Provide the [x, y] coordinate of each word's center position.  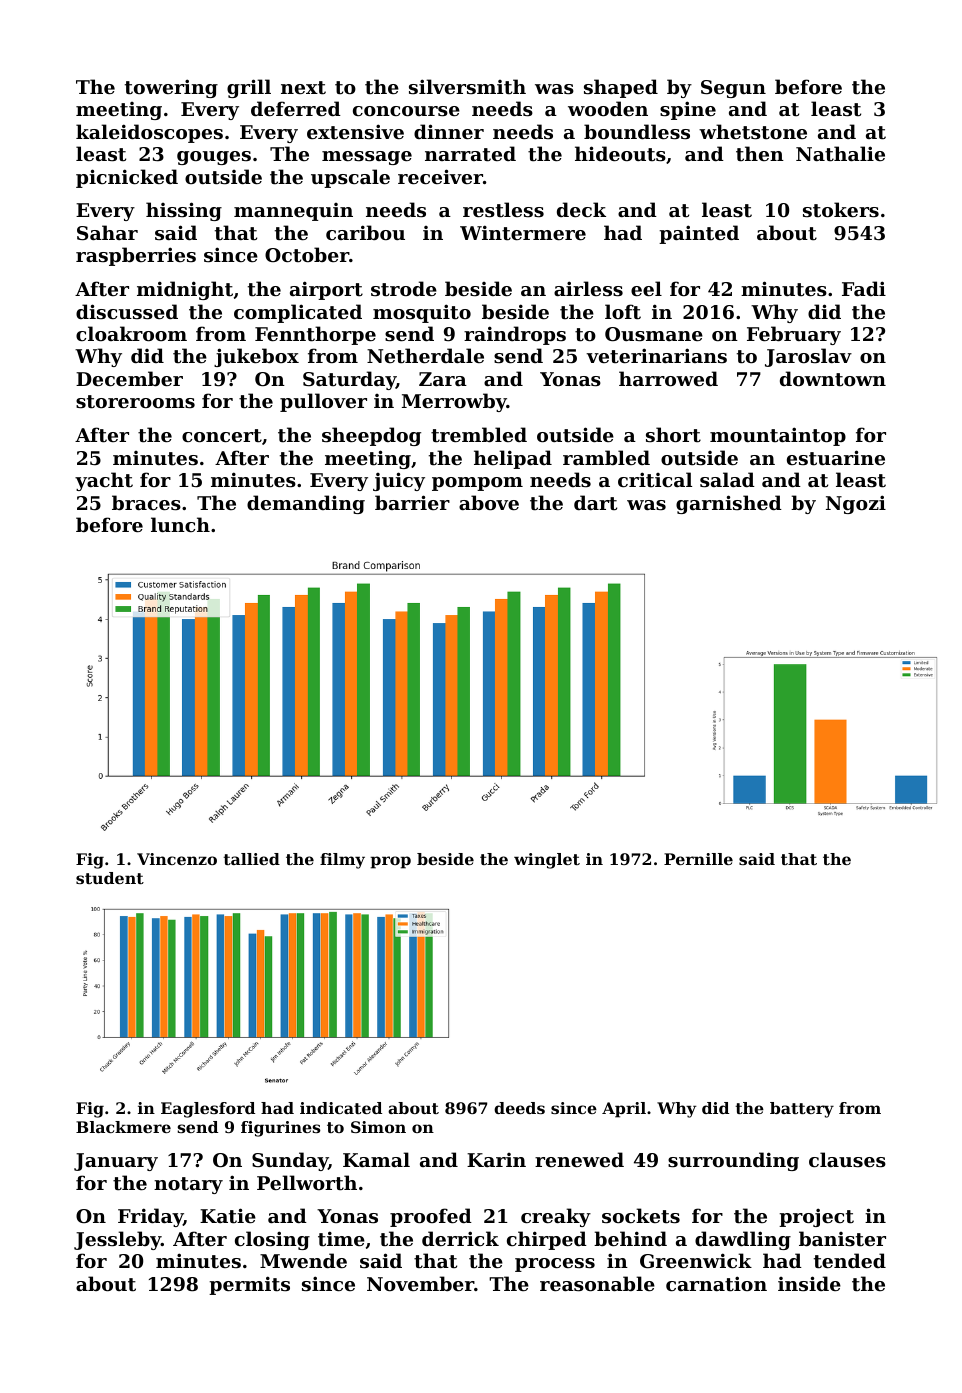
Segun [733, 89]
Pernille [698, 859]
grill [249, 88]
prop [390, 862]
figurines [281, 1129]
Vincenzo [177, 859]
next [303, 88]
